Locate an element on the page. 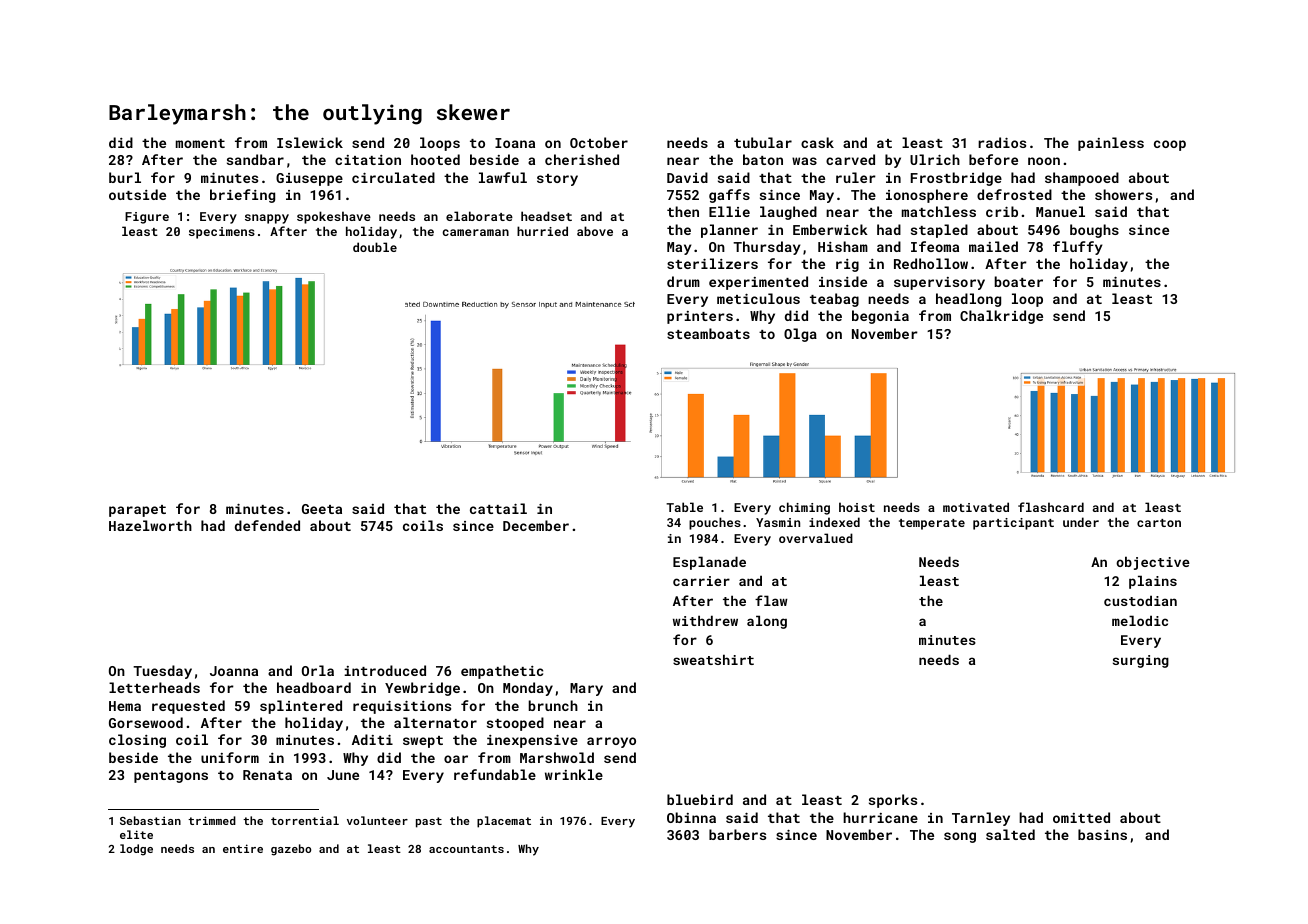 This document has height=924, width=1308. Joanna is located at coordinates (234, 671).
